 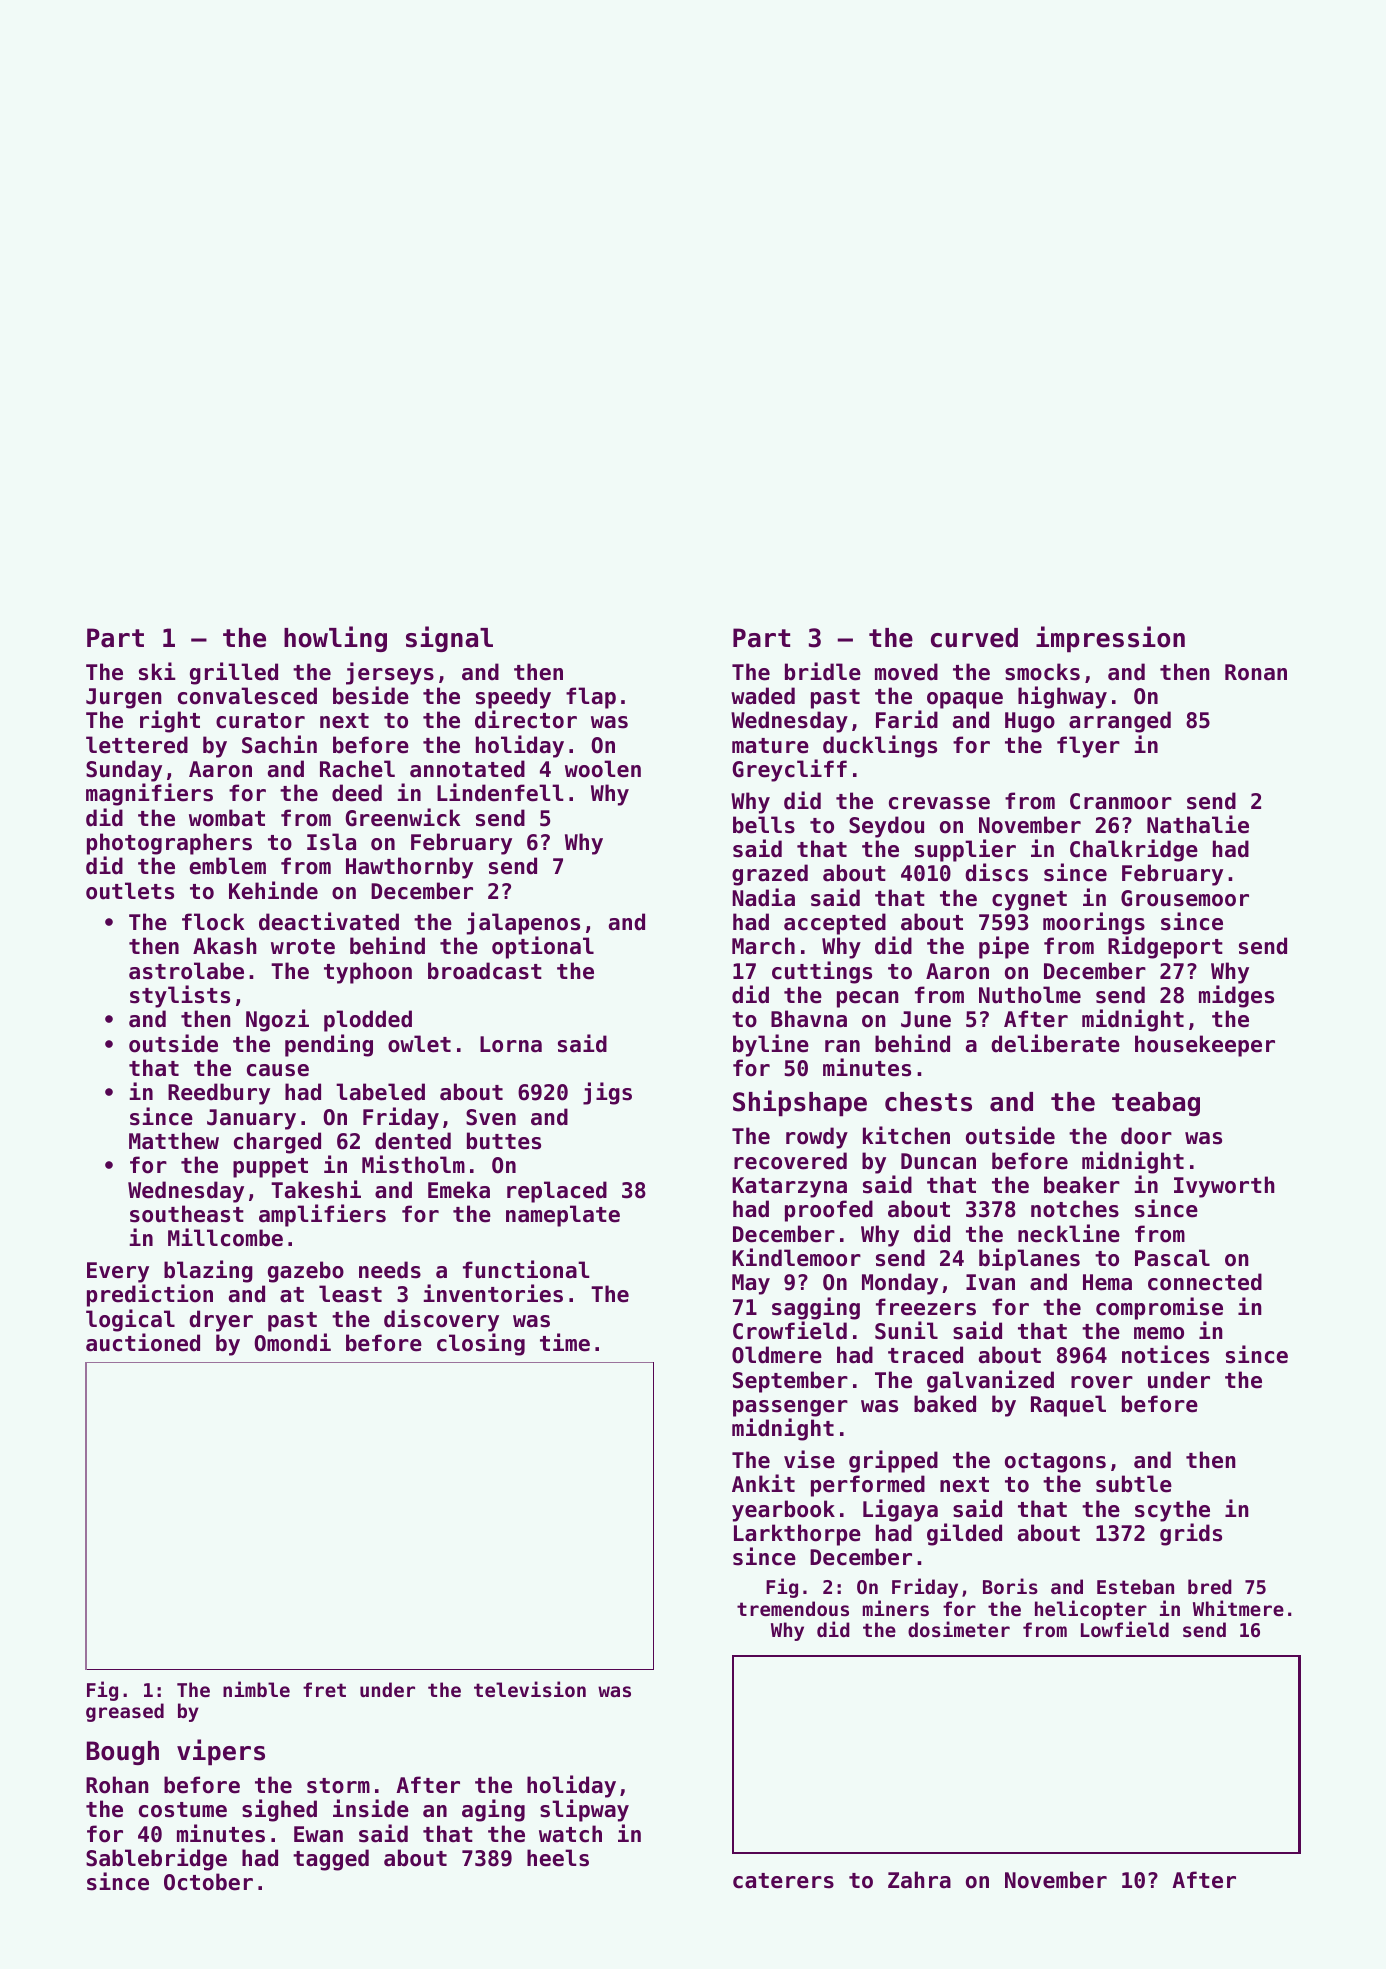 I want to click on curved, so click(x=974, y=638).
